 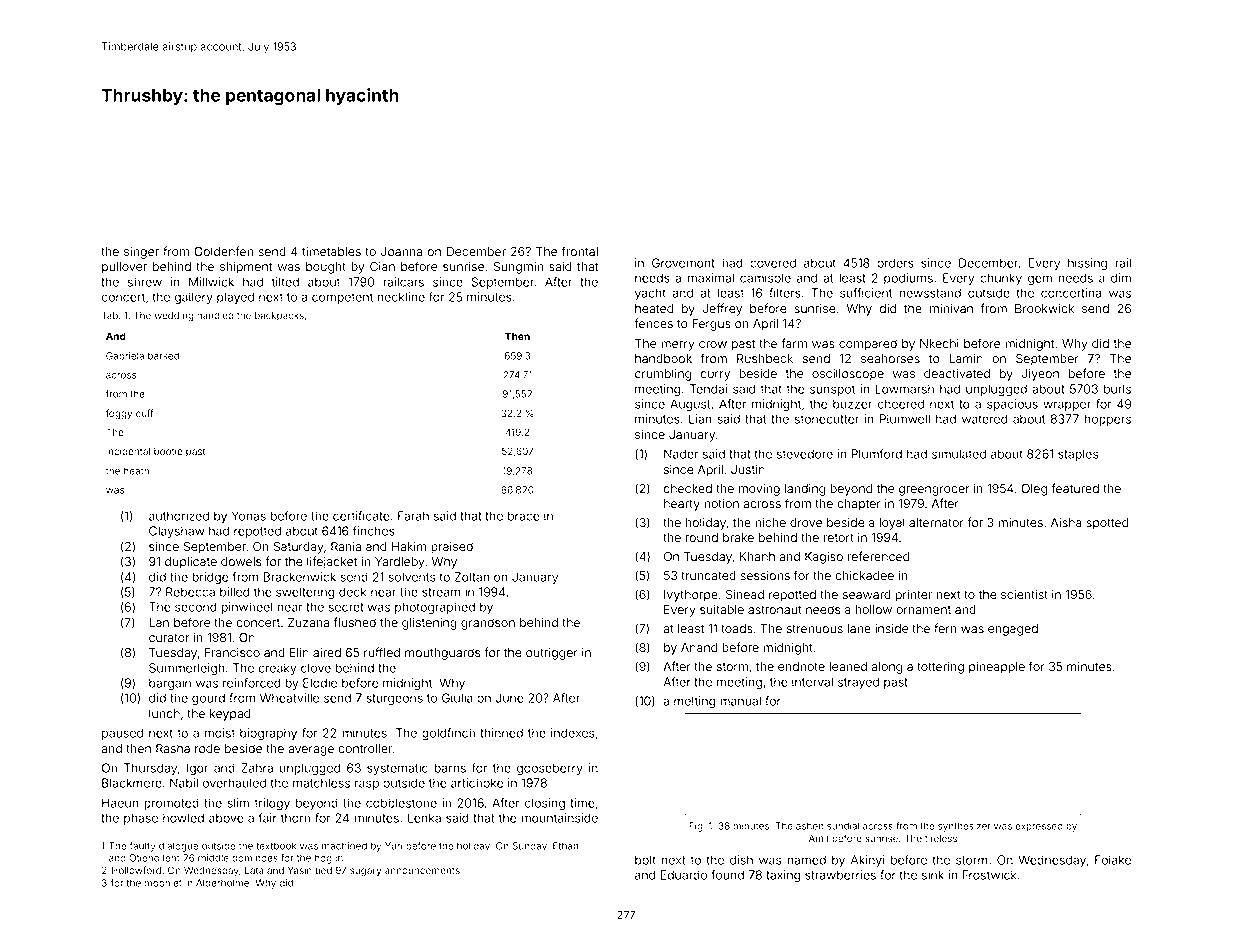 What do you see at coordinates (169, 637) in the document?
I see `curator` at bounding box center [169, 637].
